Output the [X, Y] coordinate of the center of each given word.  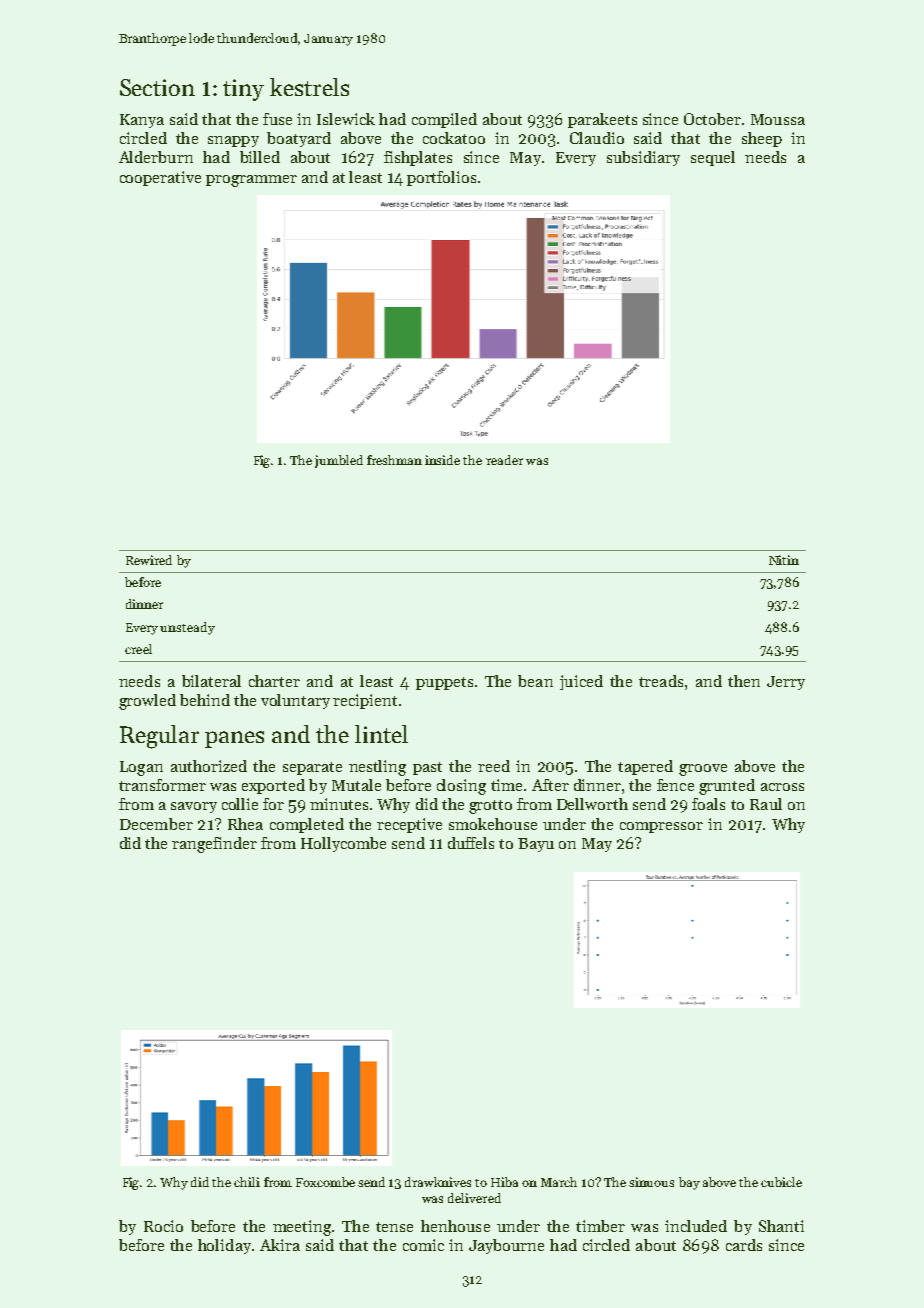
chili [247, 1182]
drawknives [438, 1182]
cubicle [781, 1182]
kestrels [309, 87]
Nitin [784, 560]
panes [234, 739]
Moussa [778, 119]
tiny [243, 90]
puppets [444, 683]
